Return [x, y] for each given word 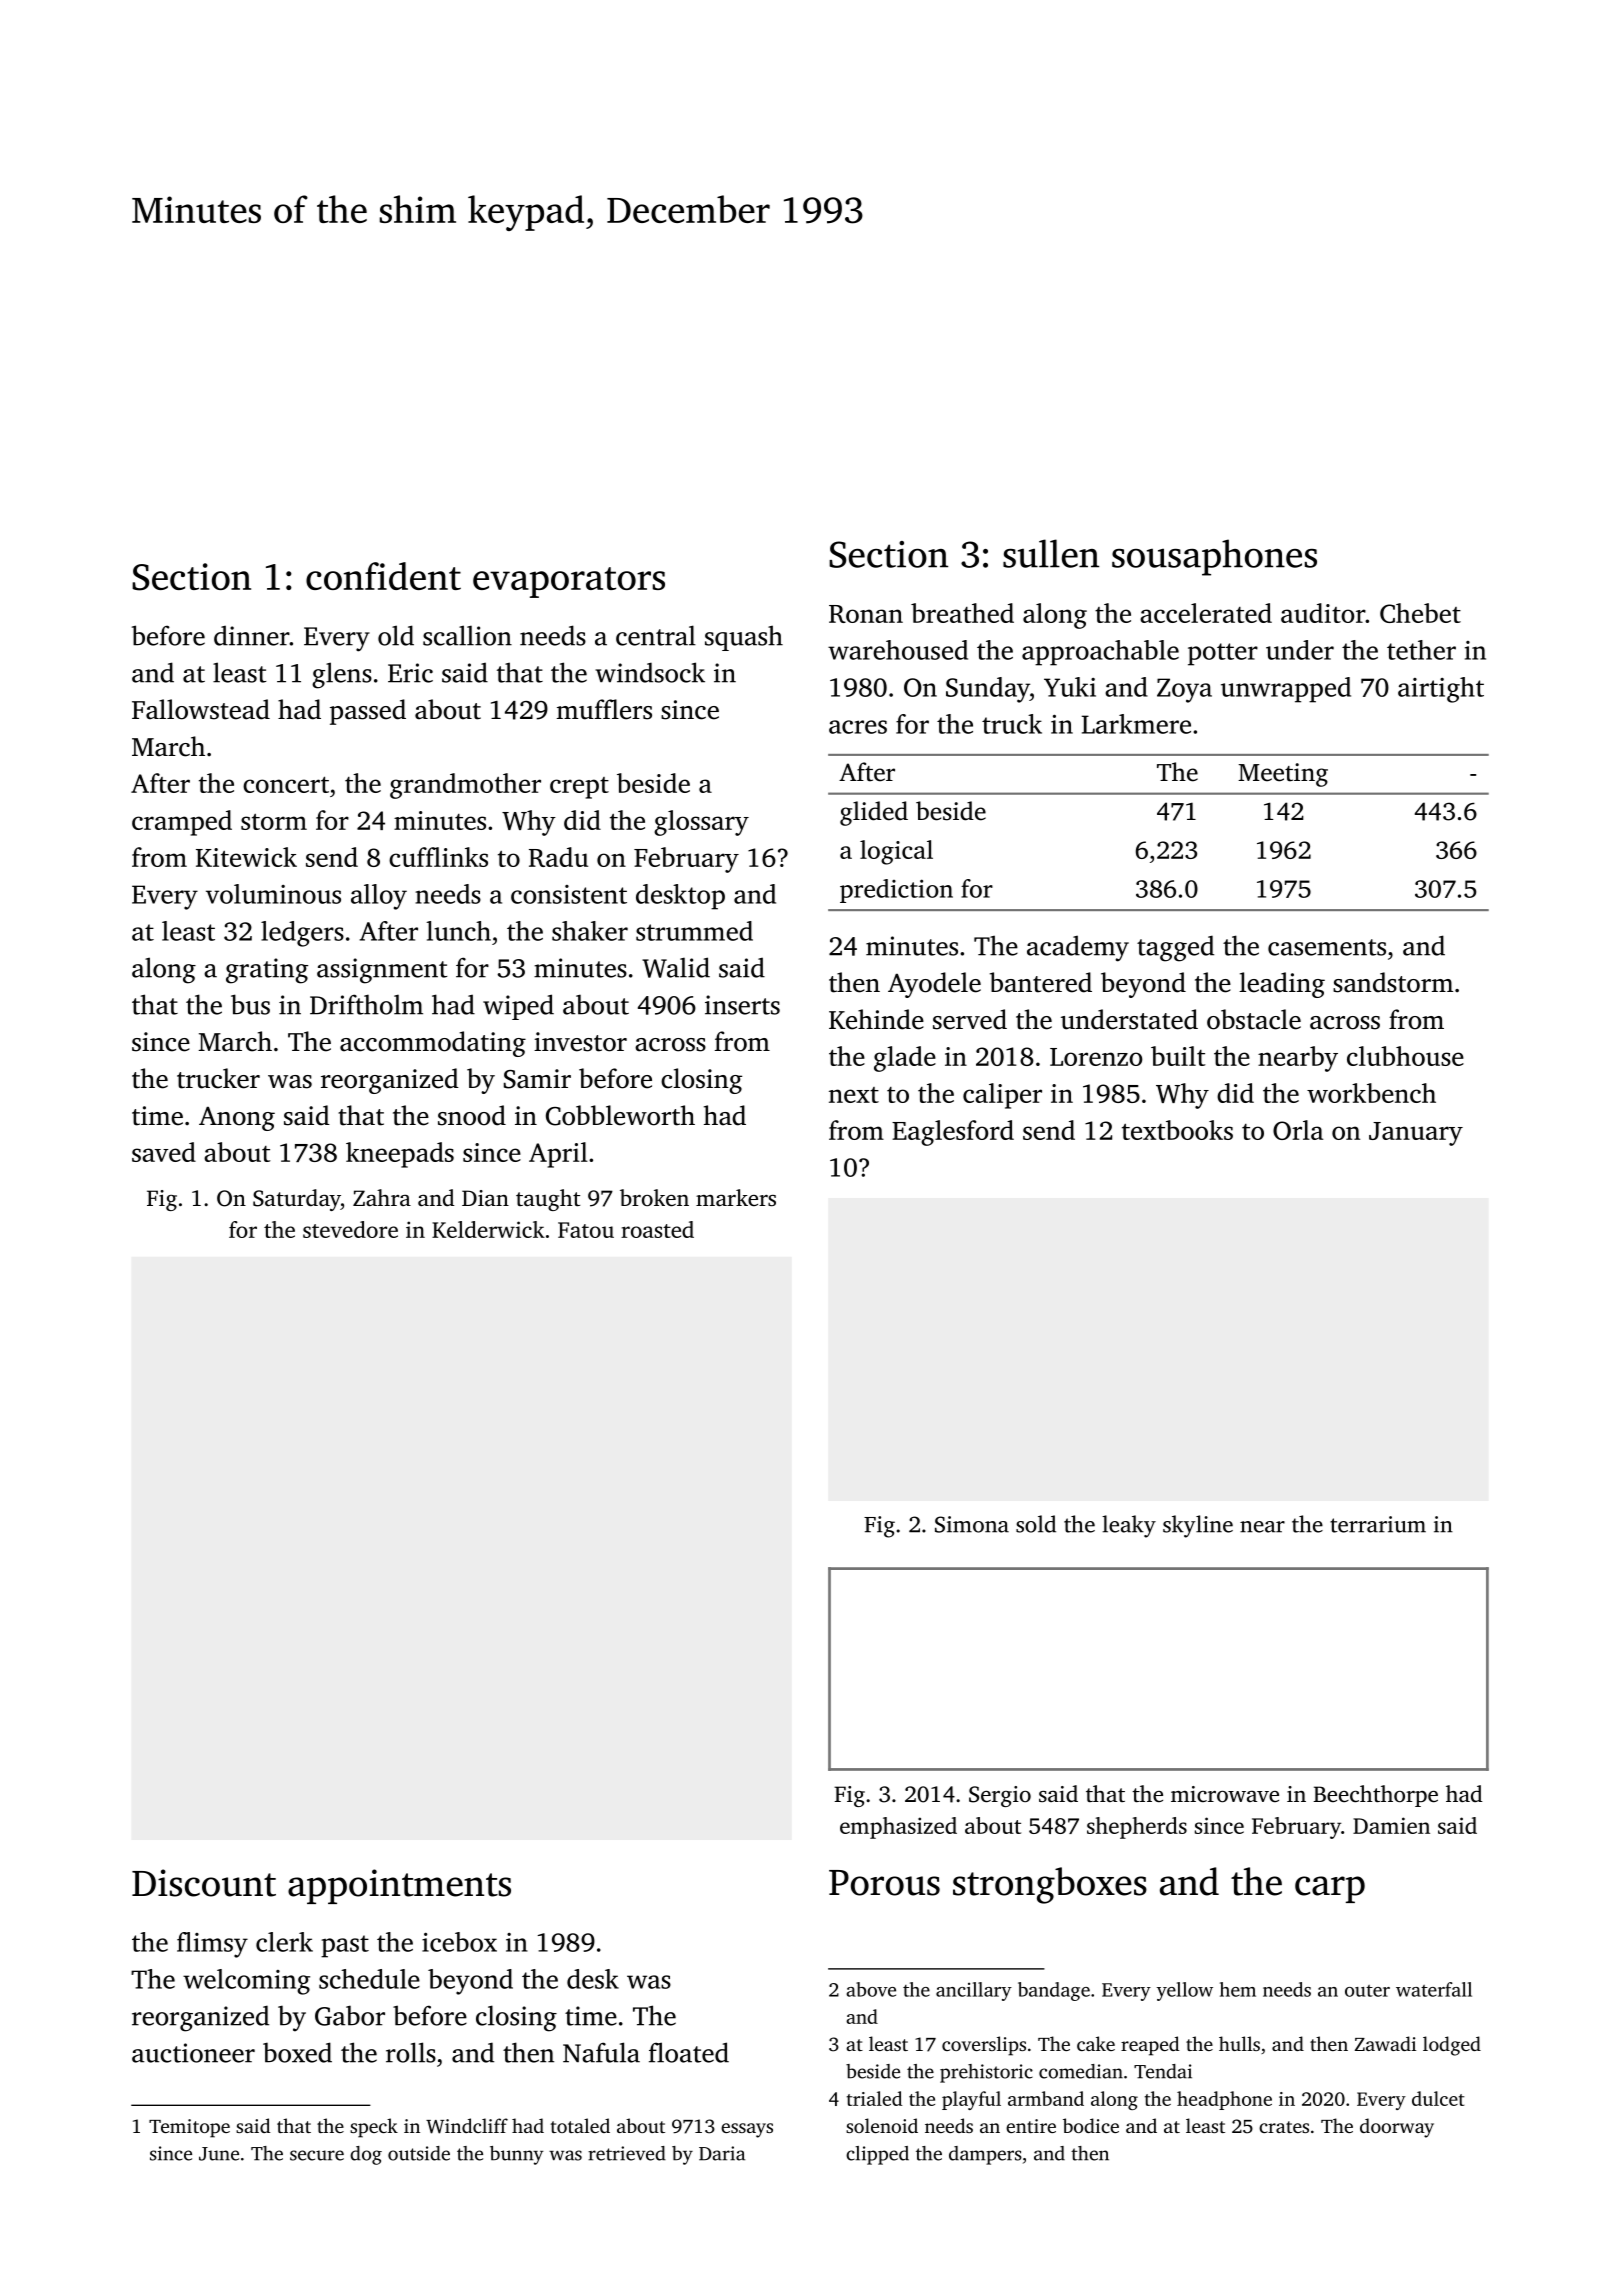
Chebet [1420, 613]
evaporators [569, 582]
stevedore [350, 1229]
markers [736, 1197]
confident [383, 576]
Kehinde [876, 1019]
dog [366, 2155]
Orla [1298, 1130]
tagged [1175, 948]
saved [164, 1152]
